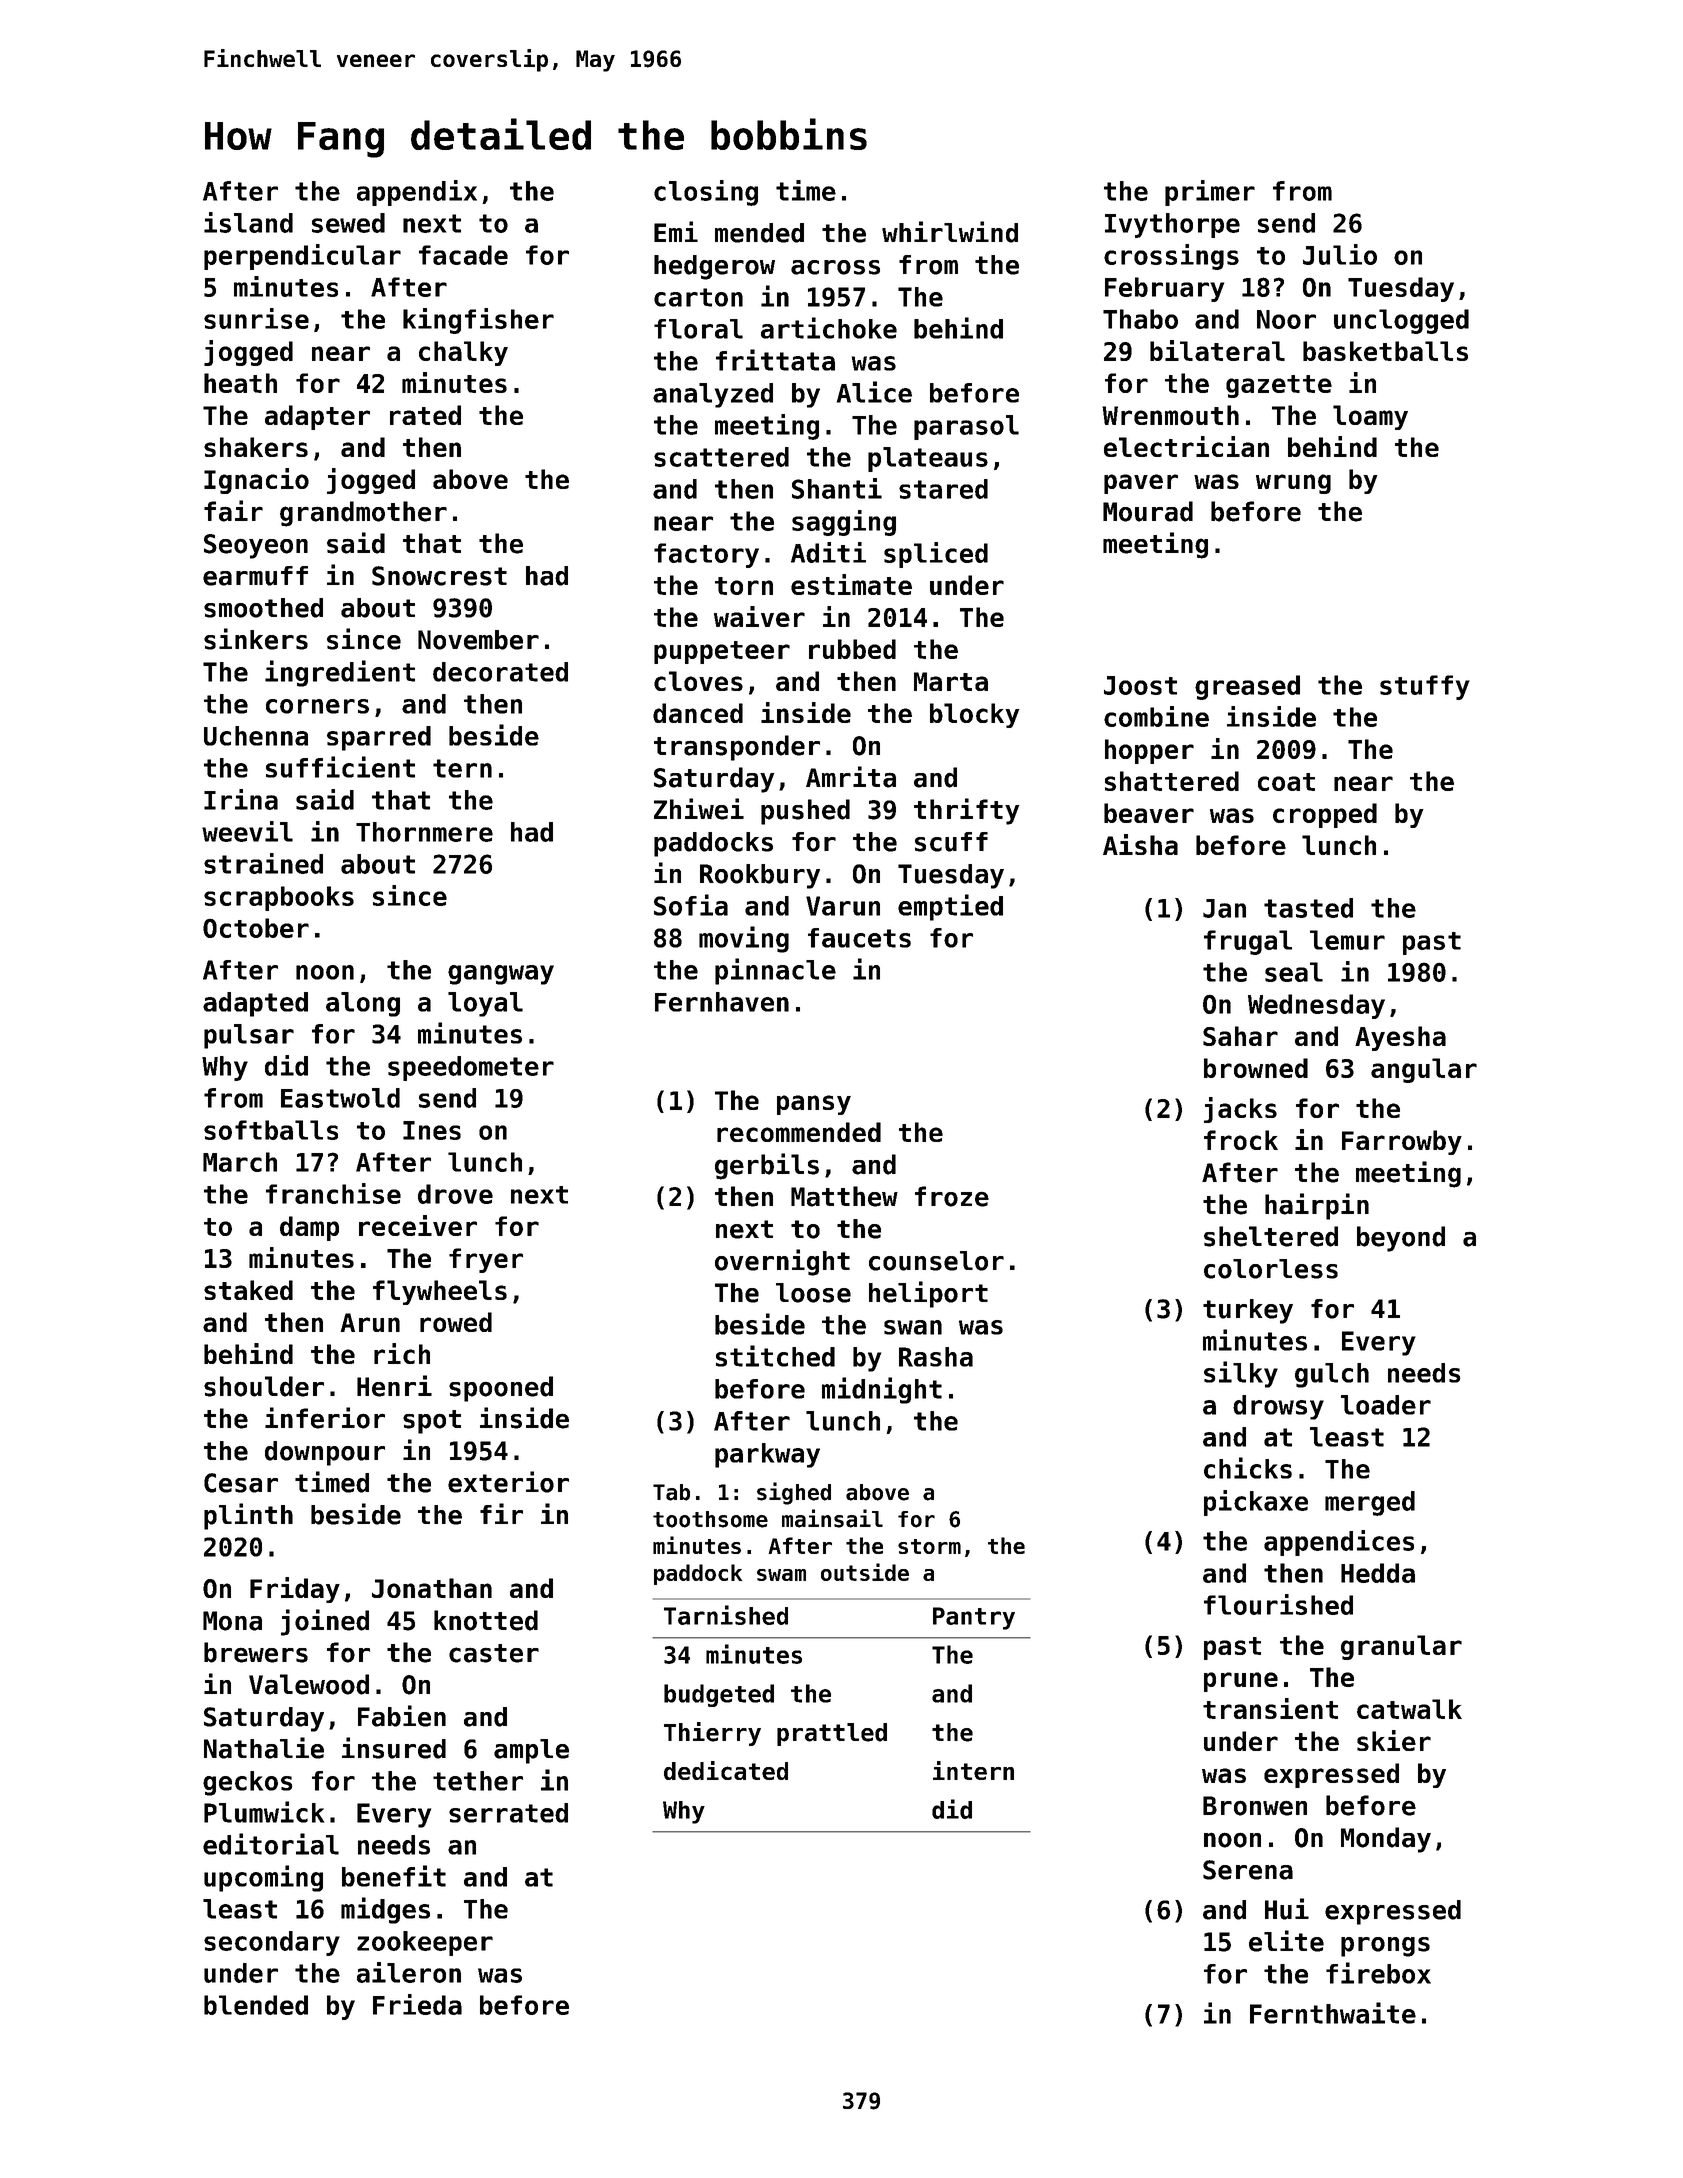 This screenshot has width=1683, height=2178. What do you see at coordinates (232, 1621) in the screenshot?
I see `Mona` at bounding box center [232, 1621].
